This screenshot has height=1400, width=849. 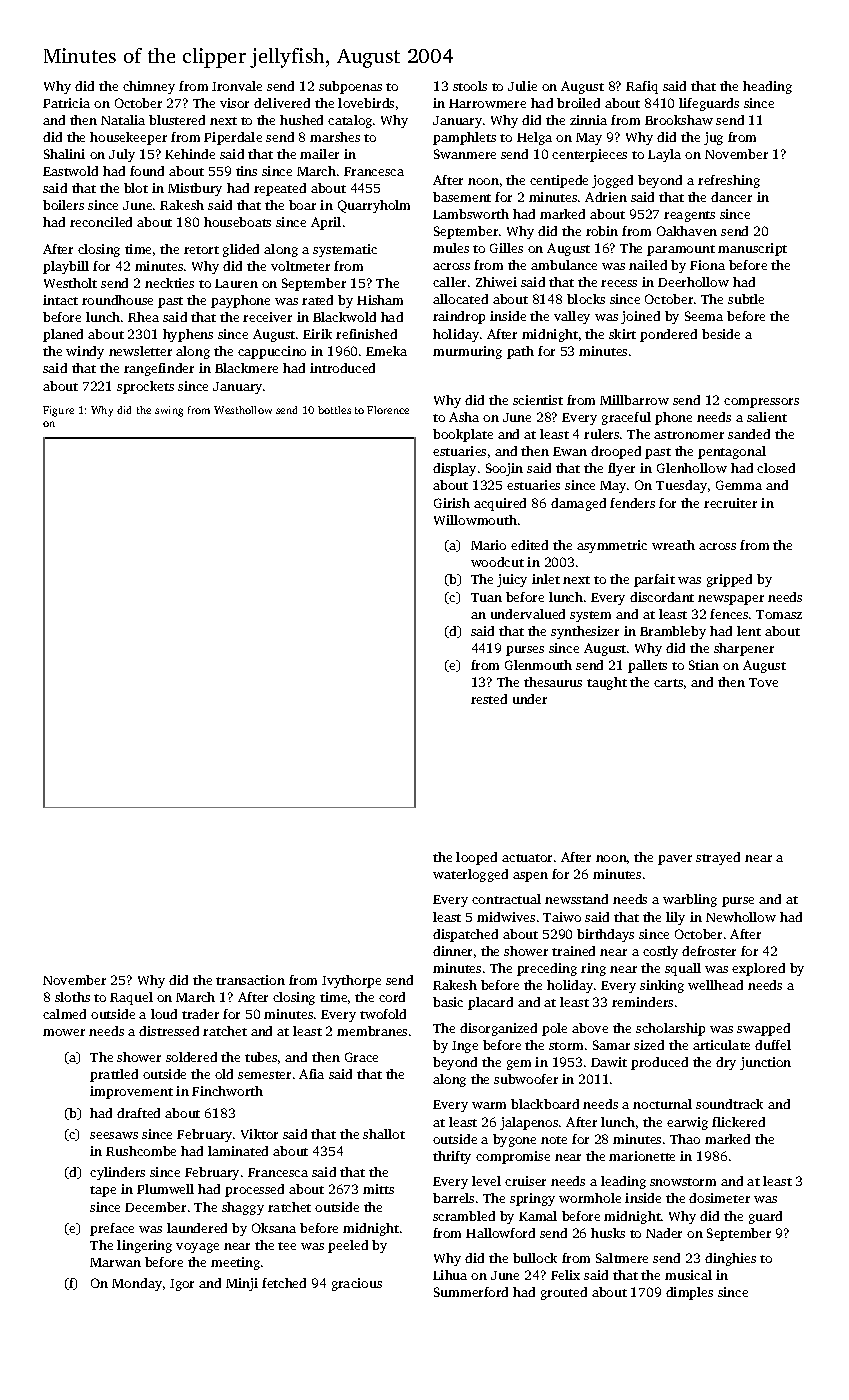 What do you see at coordinates (454, 469) in the screenshot?
I see `display` at bounding box center [454, 469].
